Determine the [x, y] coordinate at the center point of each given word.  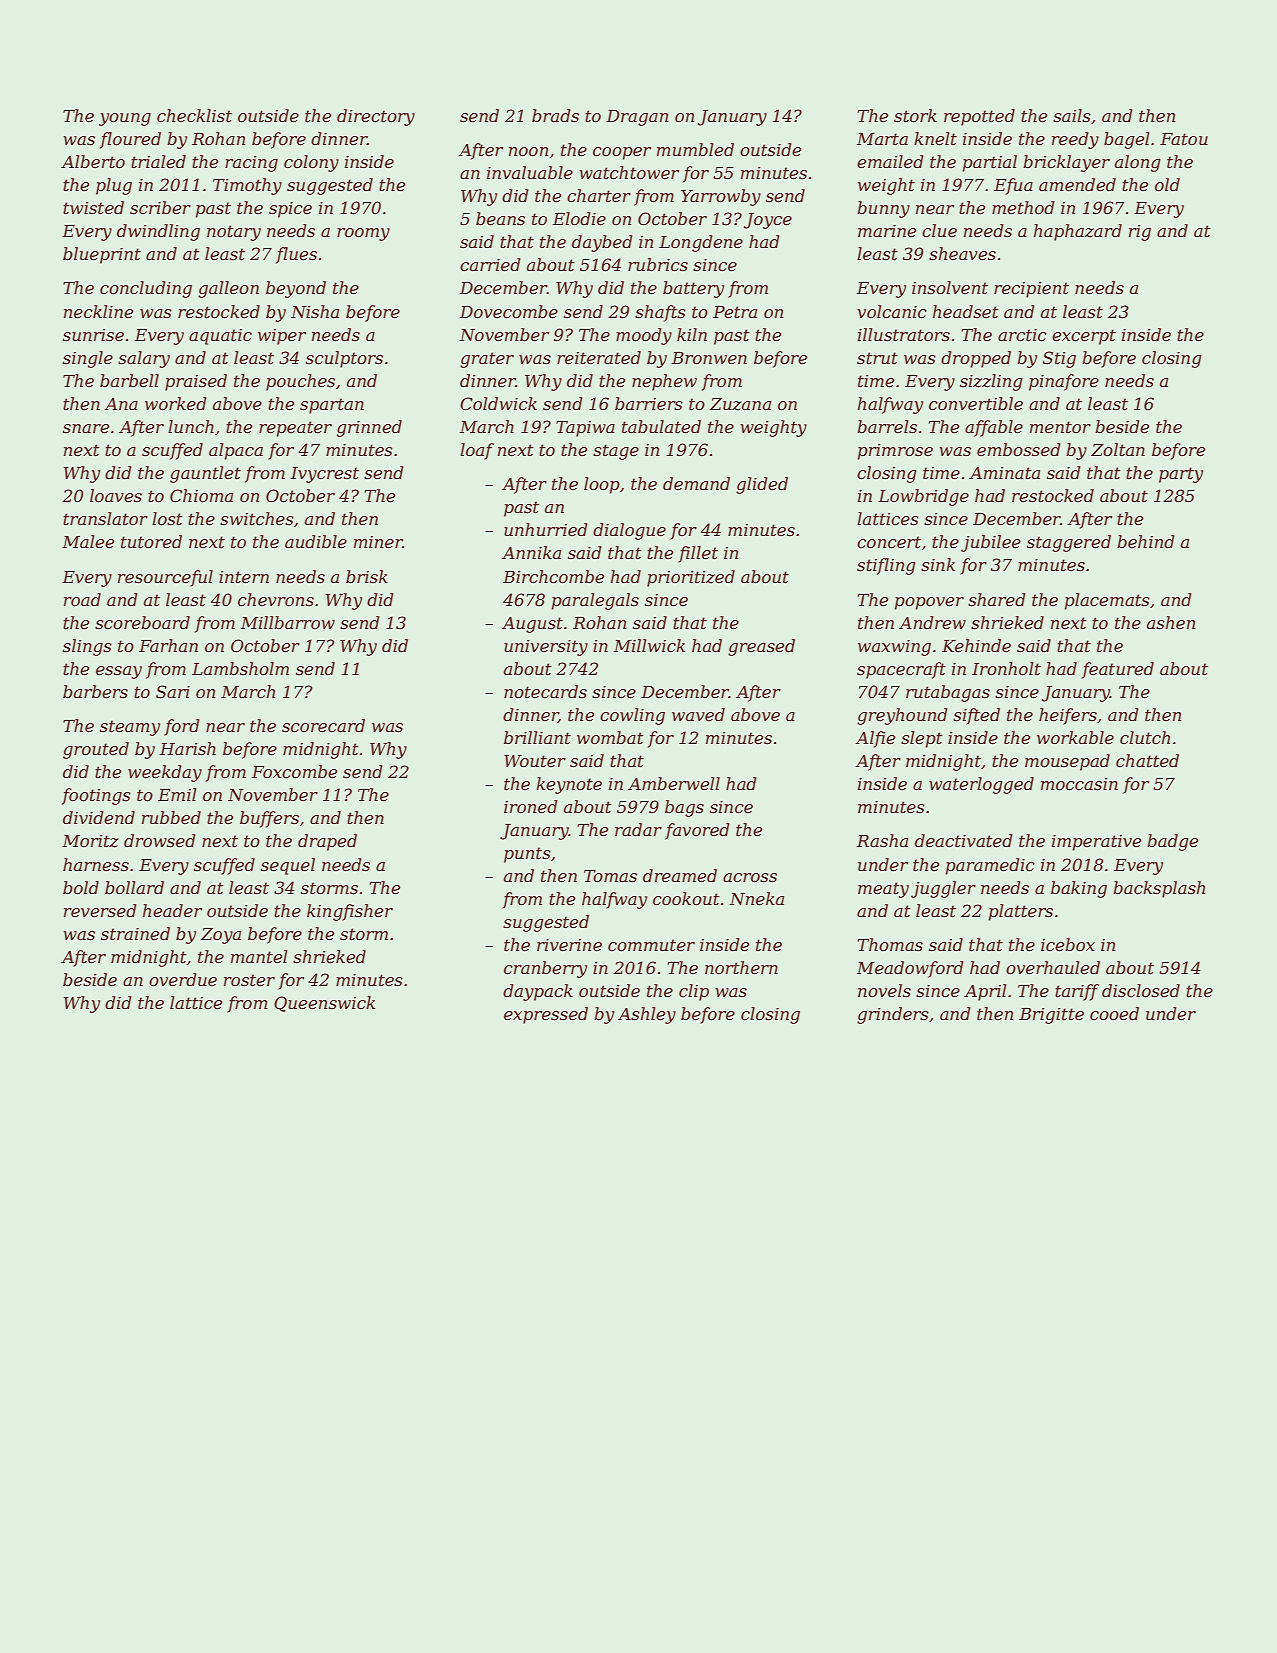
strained [135, 933]
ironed [530, 806]
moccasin [1079, 784]
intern [244, 577]
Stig [1059, 359]
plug [114, 186]
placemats [1107, 601]
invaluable [530, 172]
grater [487, 360]
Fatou [1184, 139]
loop [602, 485]
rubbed [171, 817]
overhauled [1053, 967]
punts [527, 855]
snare [86, 428]
